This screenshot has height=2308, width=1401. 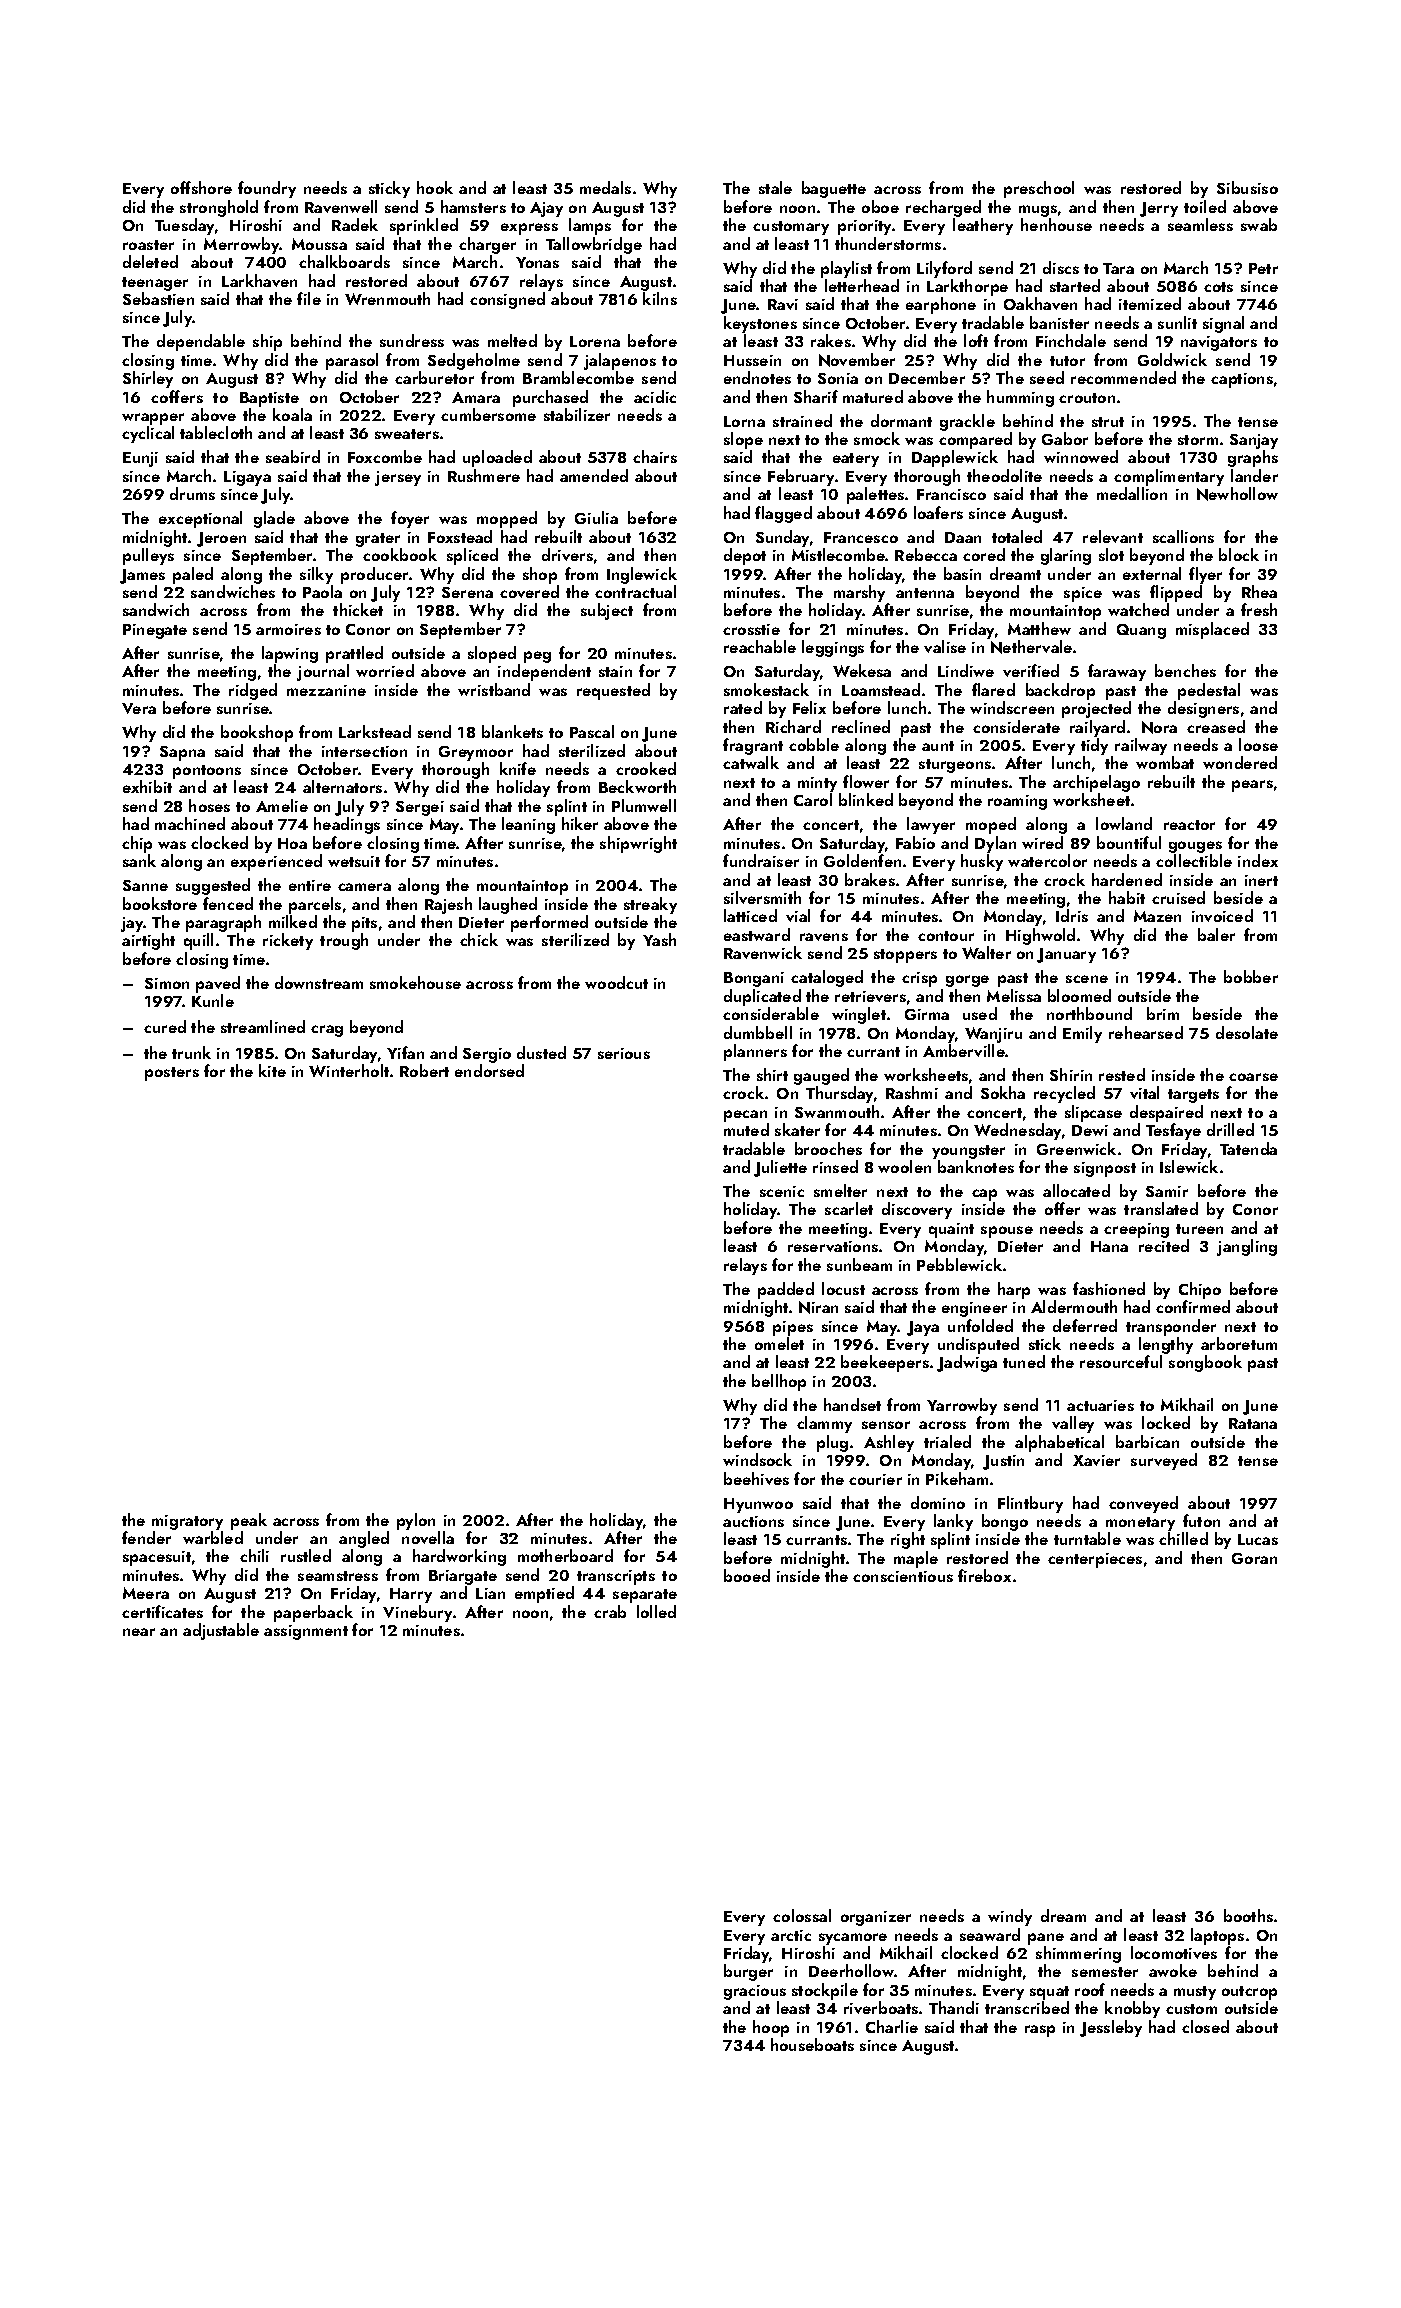 I want to click on James, so click(x=142, y=576).
